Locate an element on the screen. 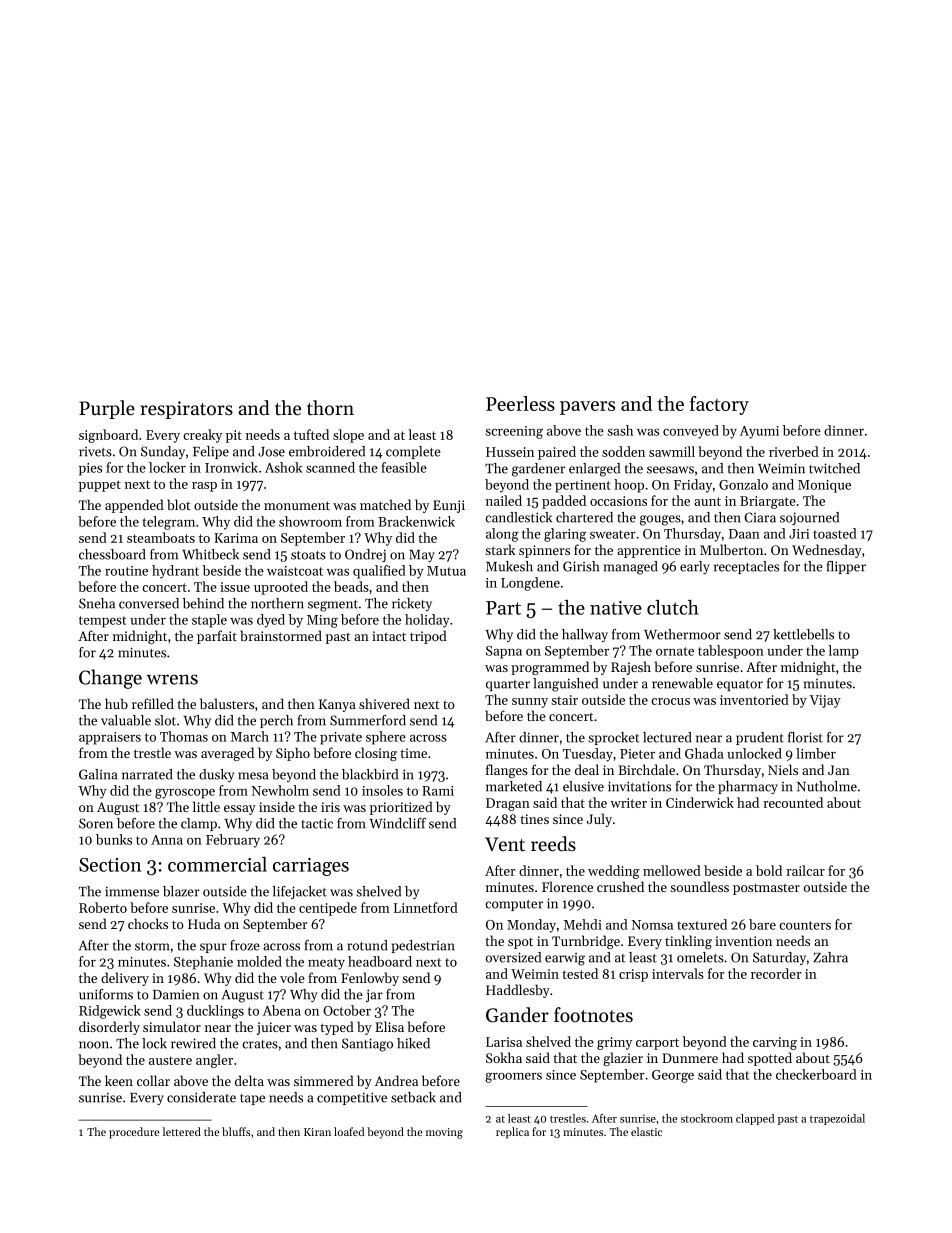 This screenshot has width=952, height=1233. thorn is located at coordinates (330, 408).
